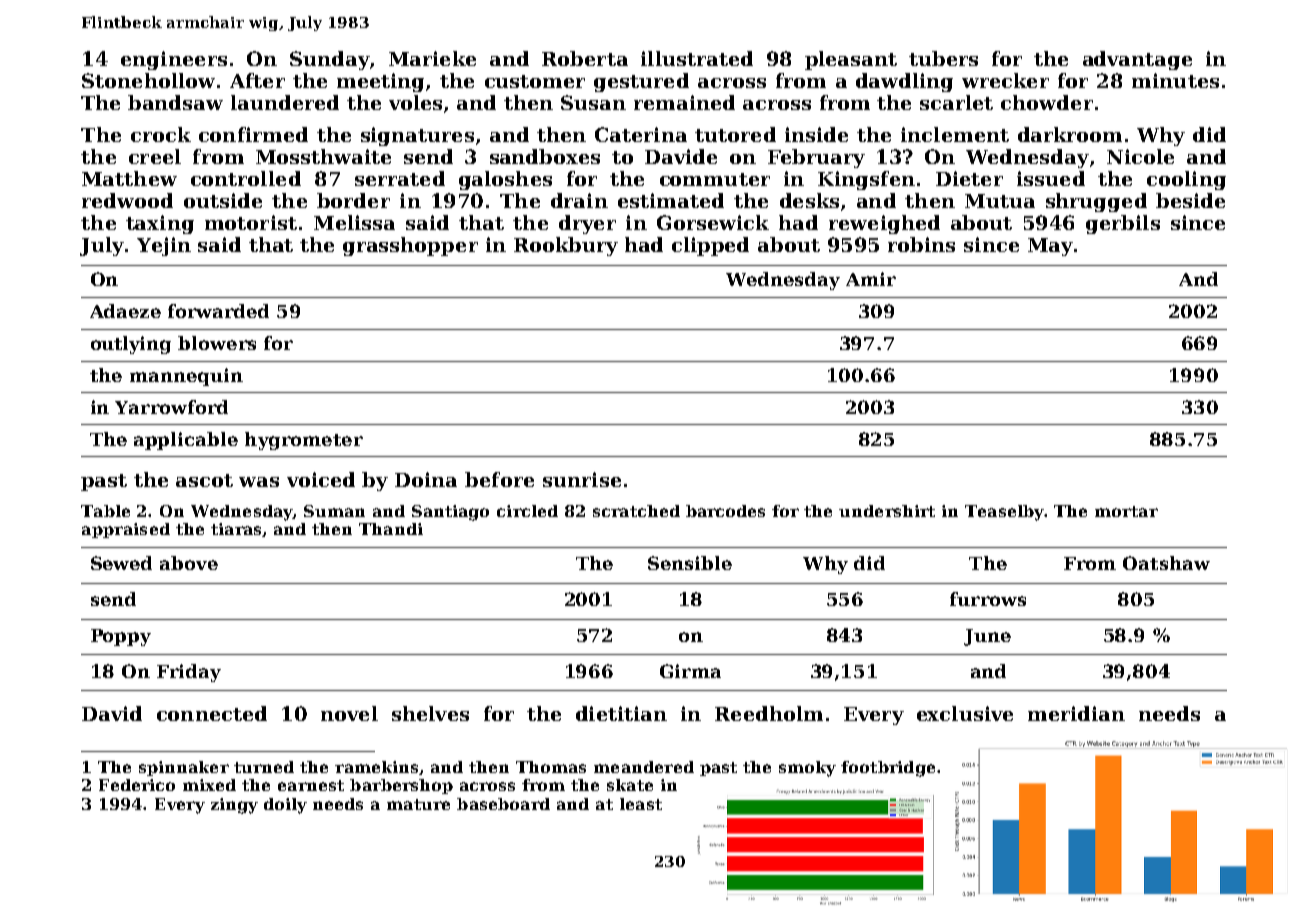 This page has height=924, width=1308. Describe the element at coordinates (323, 156) in the page. I see `Mossthwaite` at that location.
